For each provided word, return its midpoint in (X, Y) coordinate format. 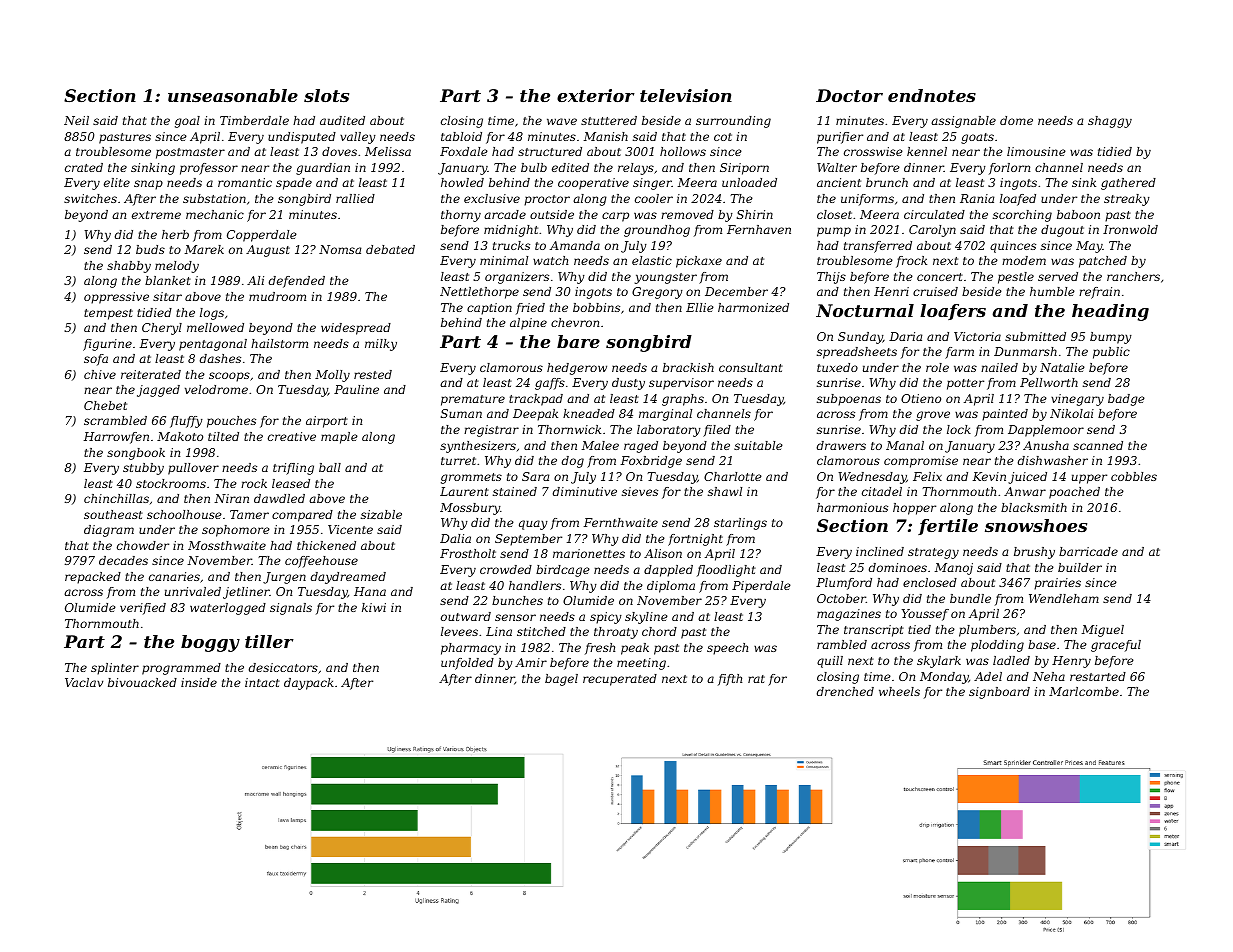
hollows (683, 151)
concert (940, 277)
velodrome (216, 389)
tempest (108, 314)
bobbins (596, 307)
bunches (517, 600)
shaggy (1110, 122)
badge (1126, 400)
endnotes (932, 95)
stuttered (609, 120)
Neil (76, 120)
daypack (309, 684)
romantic (245, 182)
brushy (1034, 553)
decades (123, 560)
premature (473, 400)
